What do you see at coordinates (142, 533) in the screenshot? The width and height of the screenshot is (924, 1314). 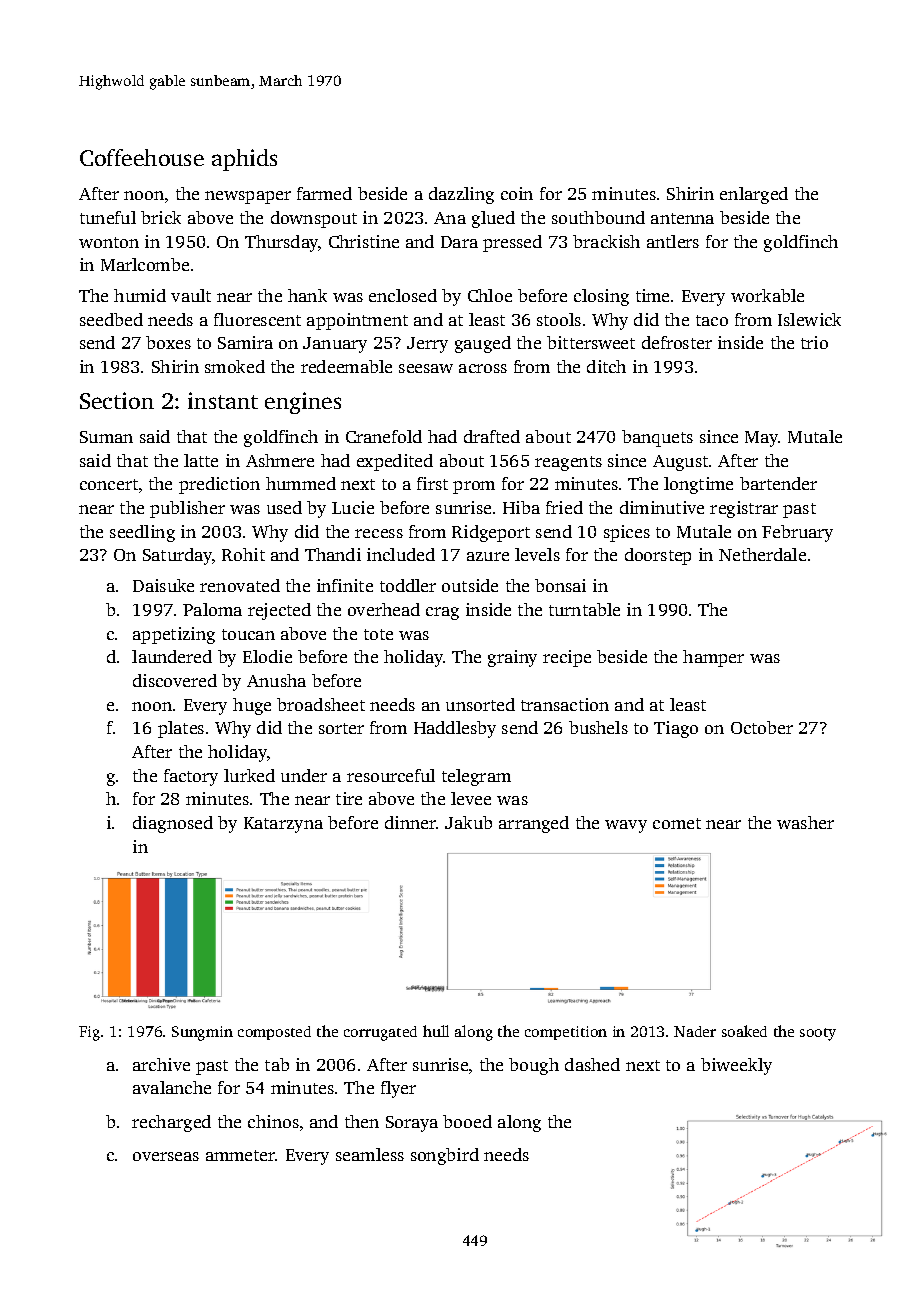 I see `seedling` at bounding box center [142, 533].
